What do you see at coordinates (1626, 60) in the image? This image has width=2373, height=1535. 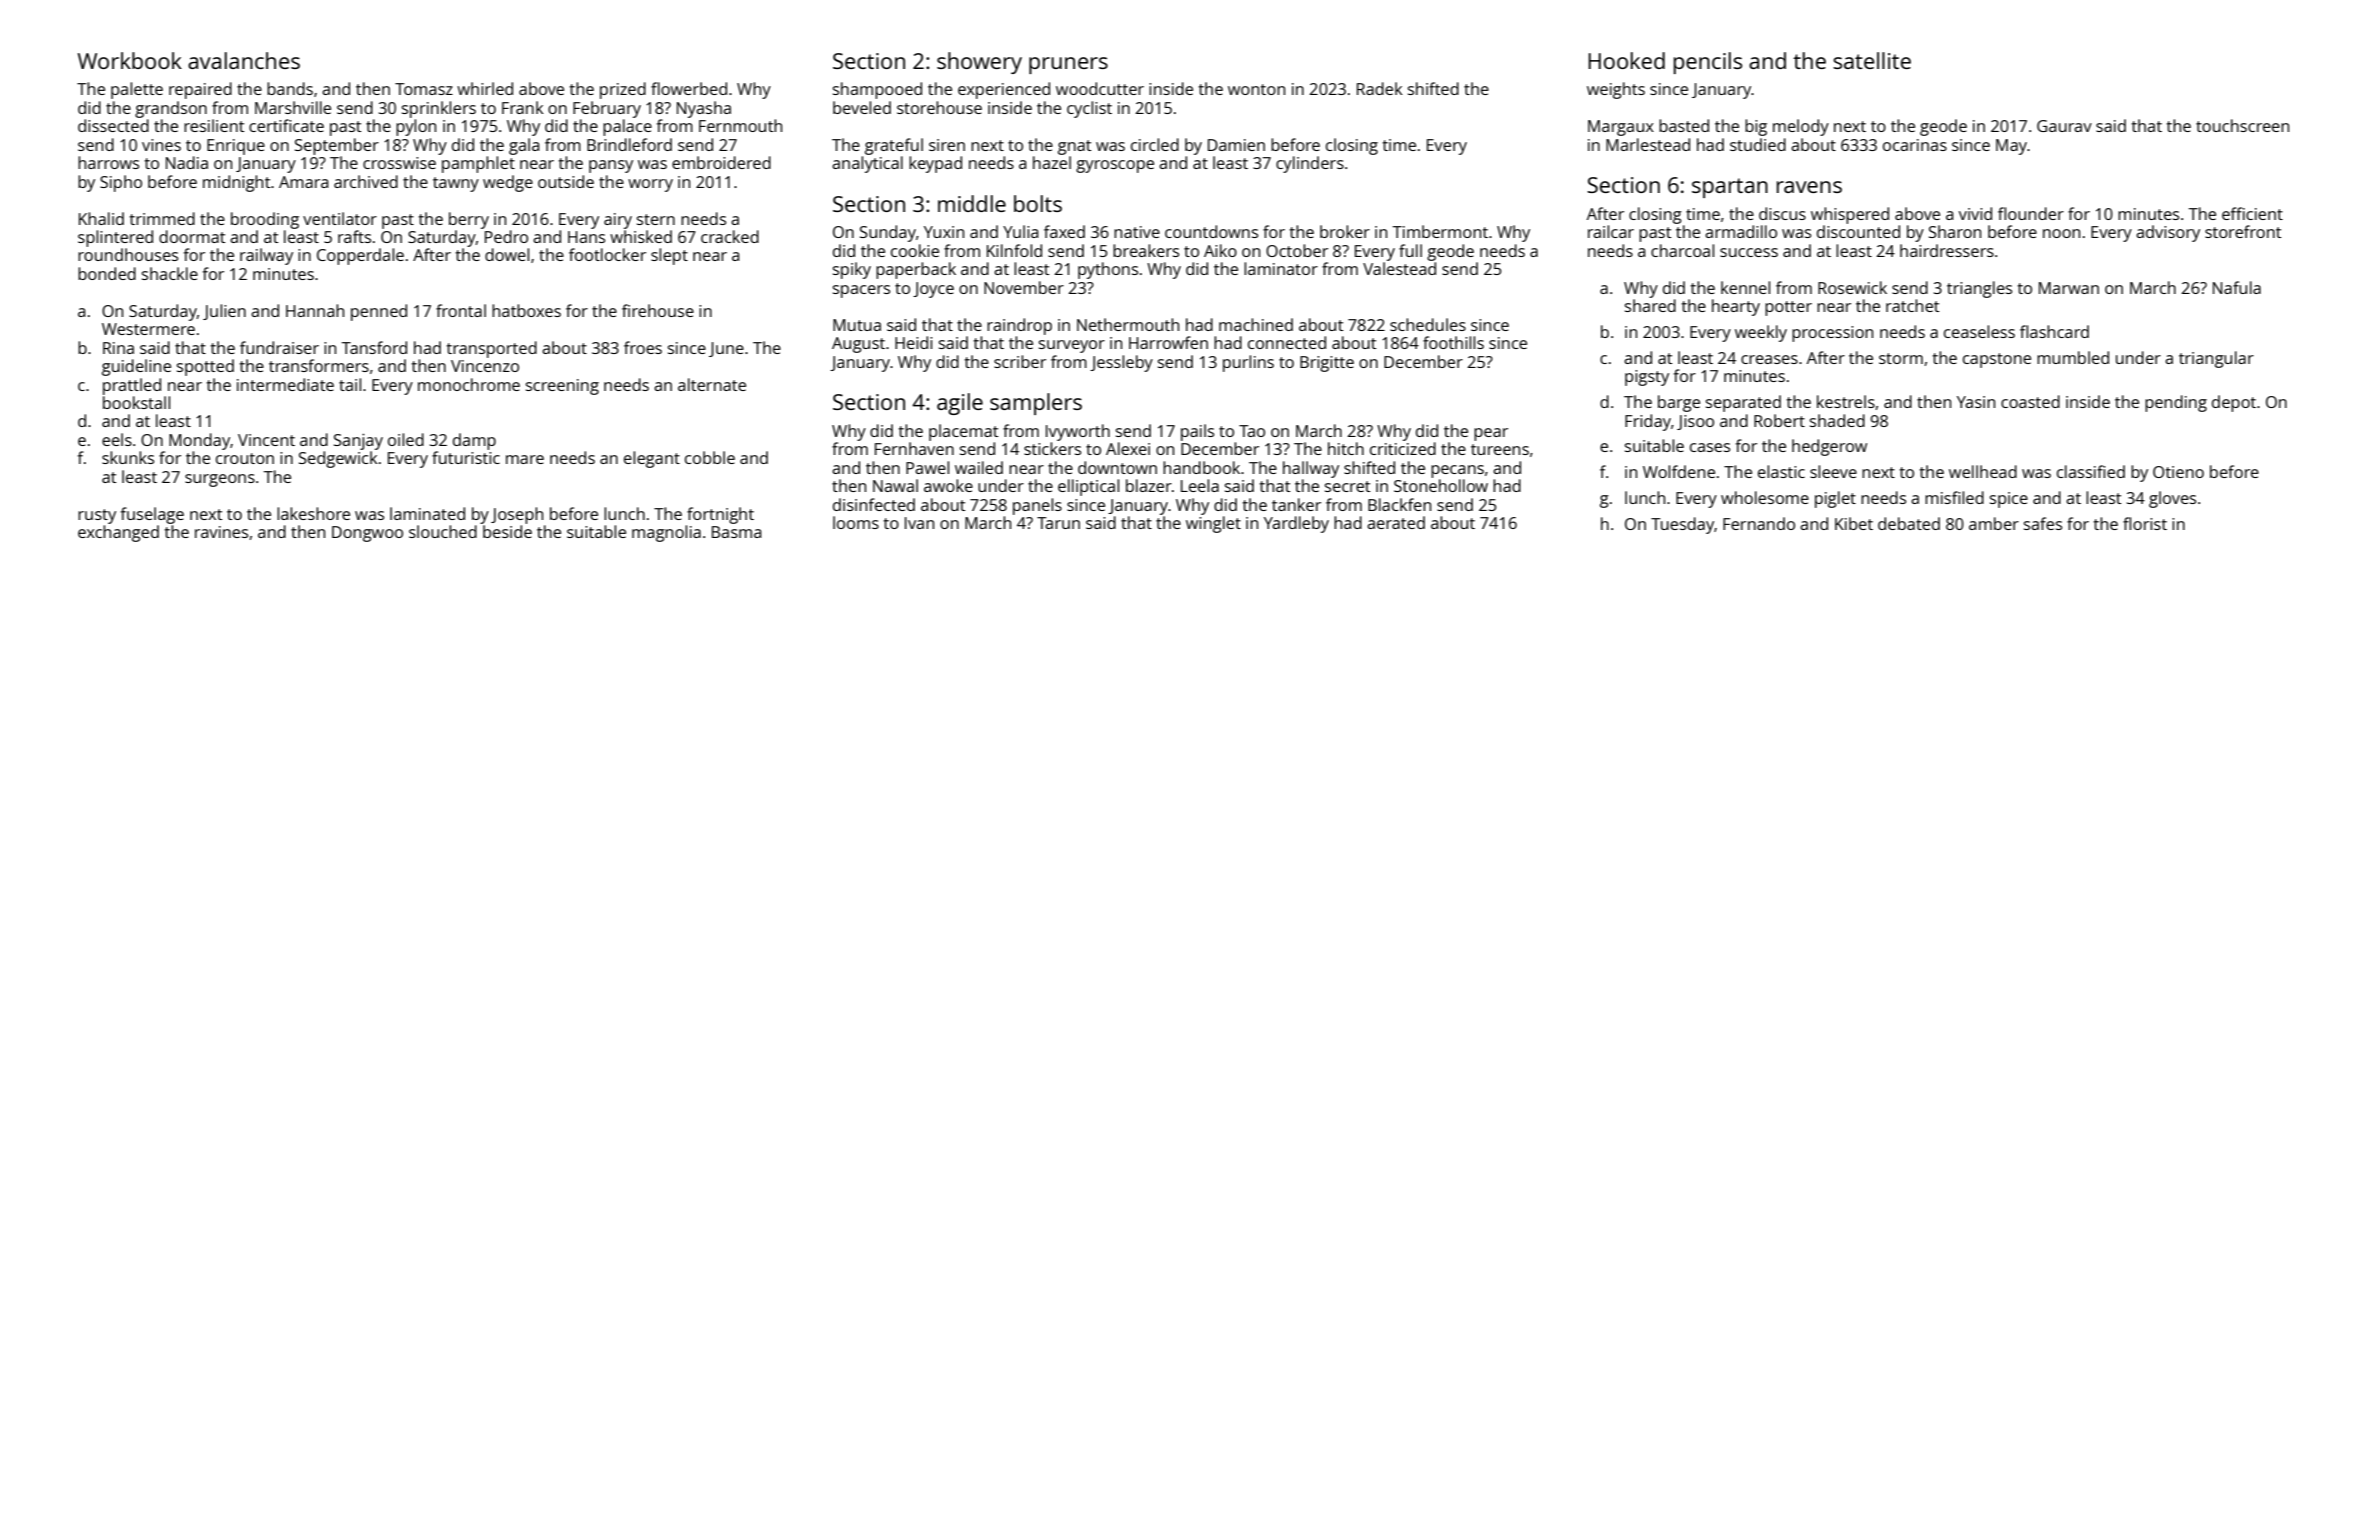 I see `Hooked` at bounding box center [1626, 60].
